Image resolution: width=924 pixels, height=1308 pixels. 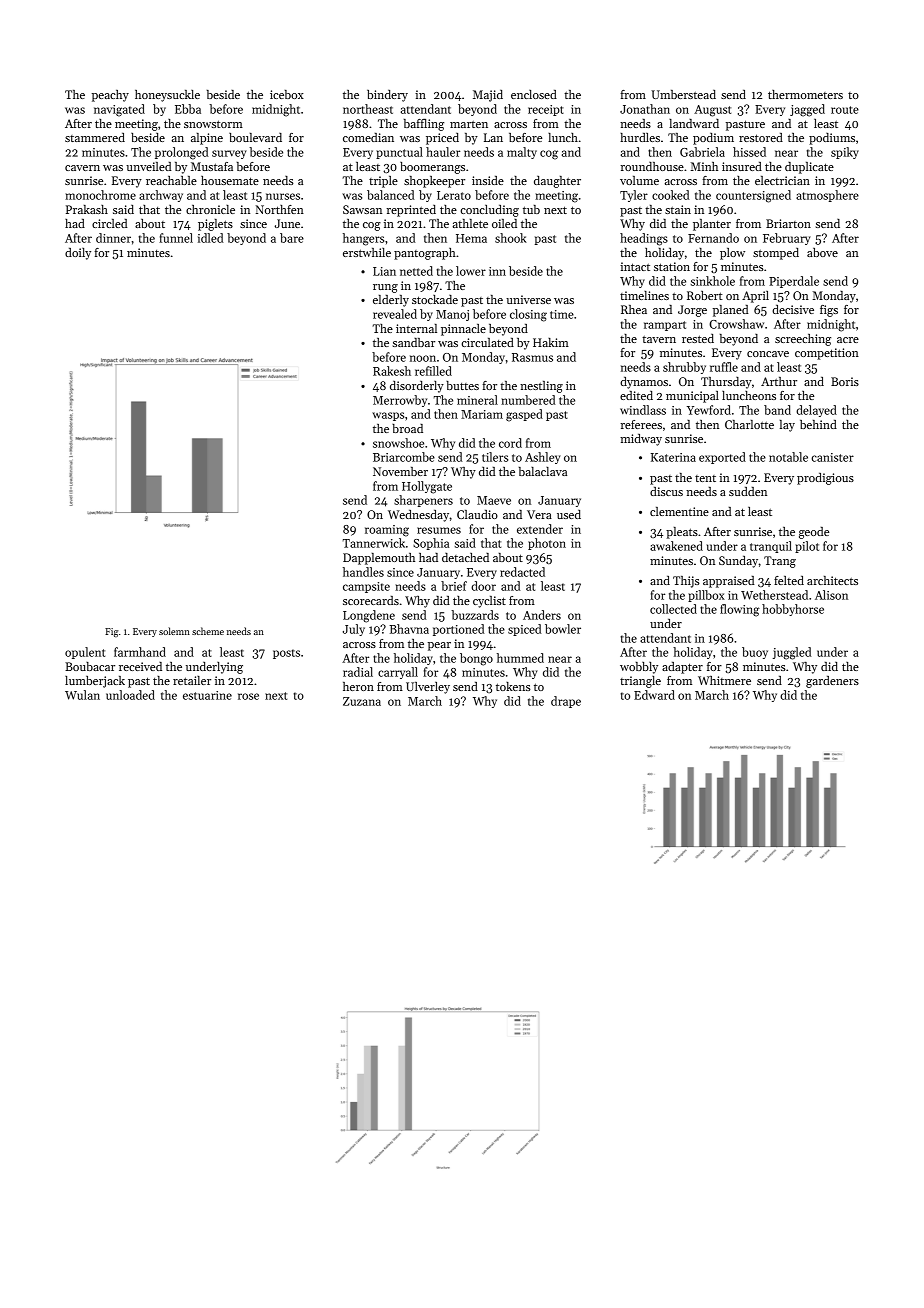 What do you see at coordinates (388, 416) in the image?
I see `wasps` at bounding box center [388, 416].
